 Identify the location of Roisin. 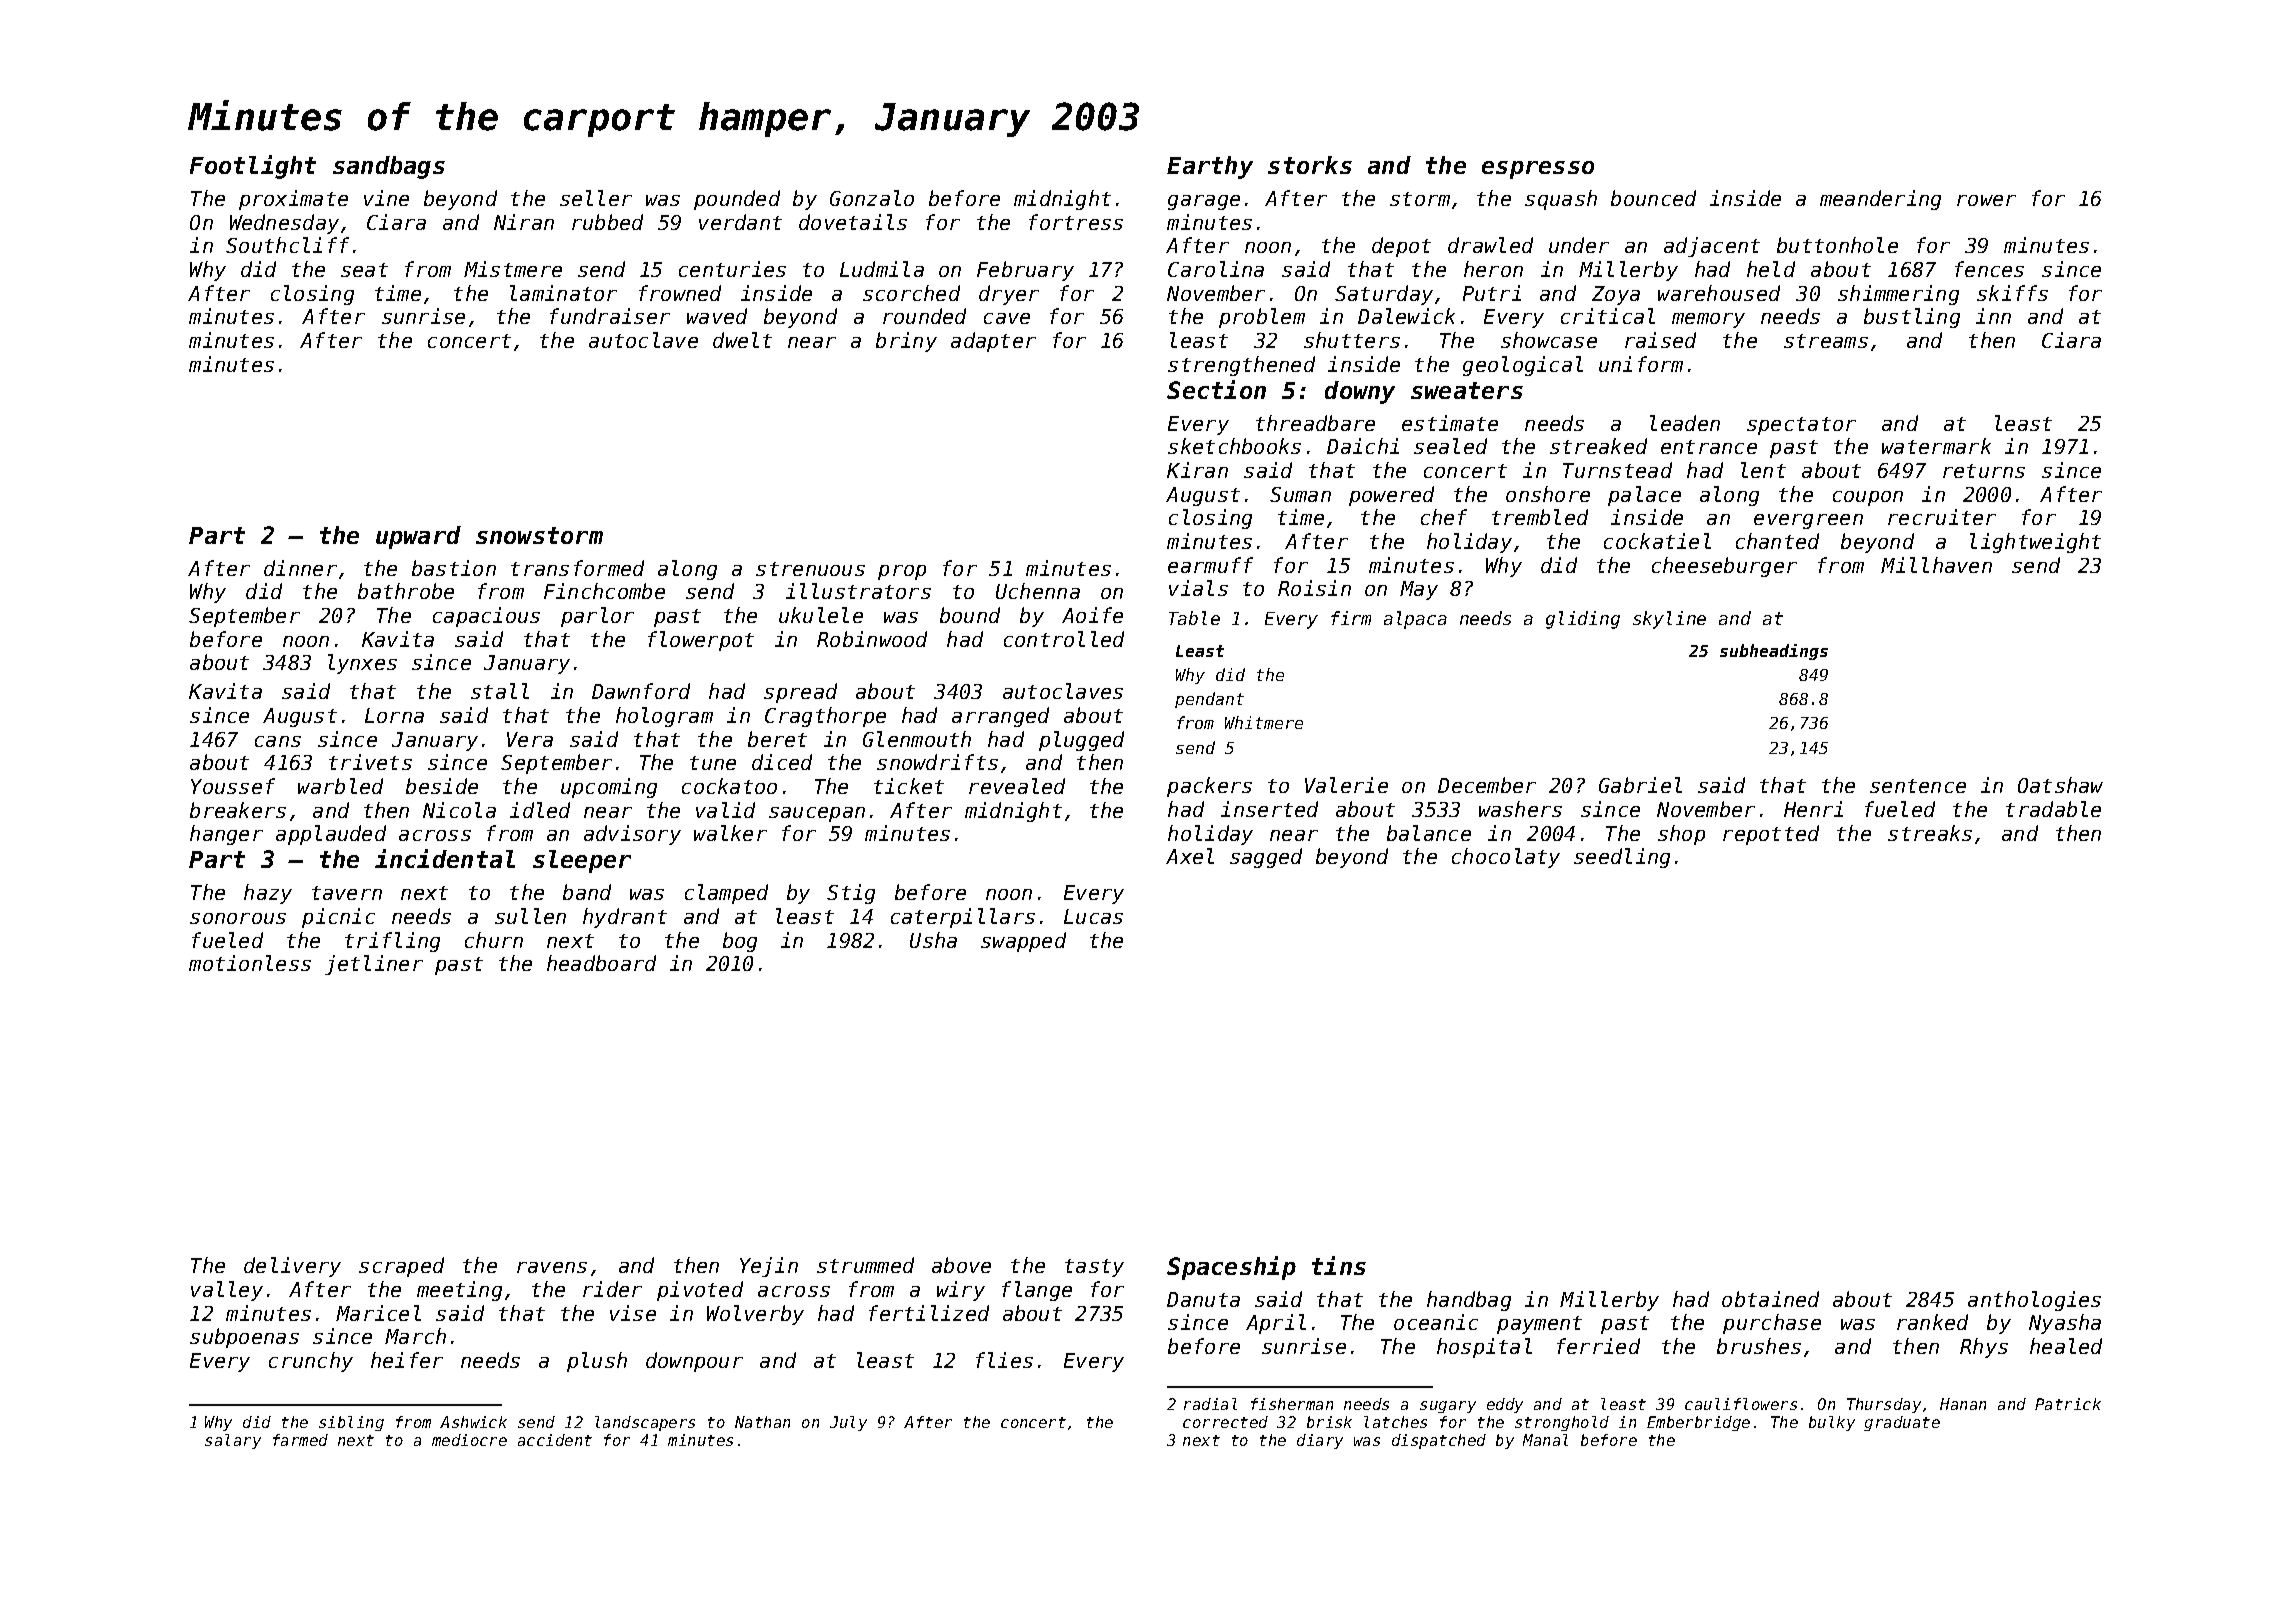
(1314, 588).
